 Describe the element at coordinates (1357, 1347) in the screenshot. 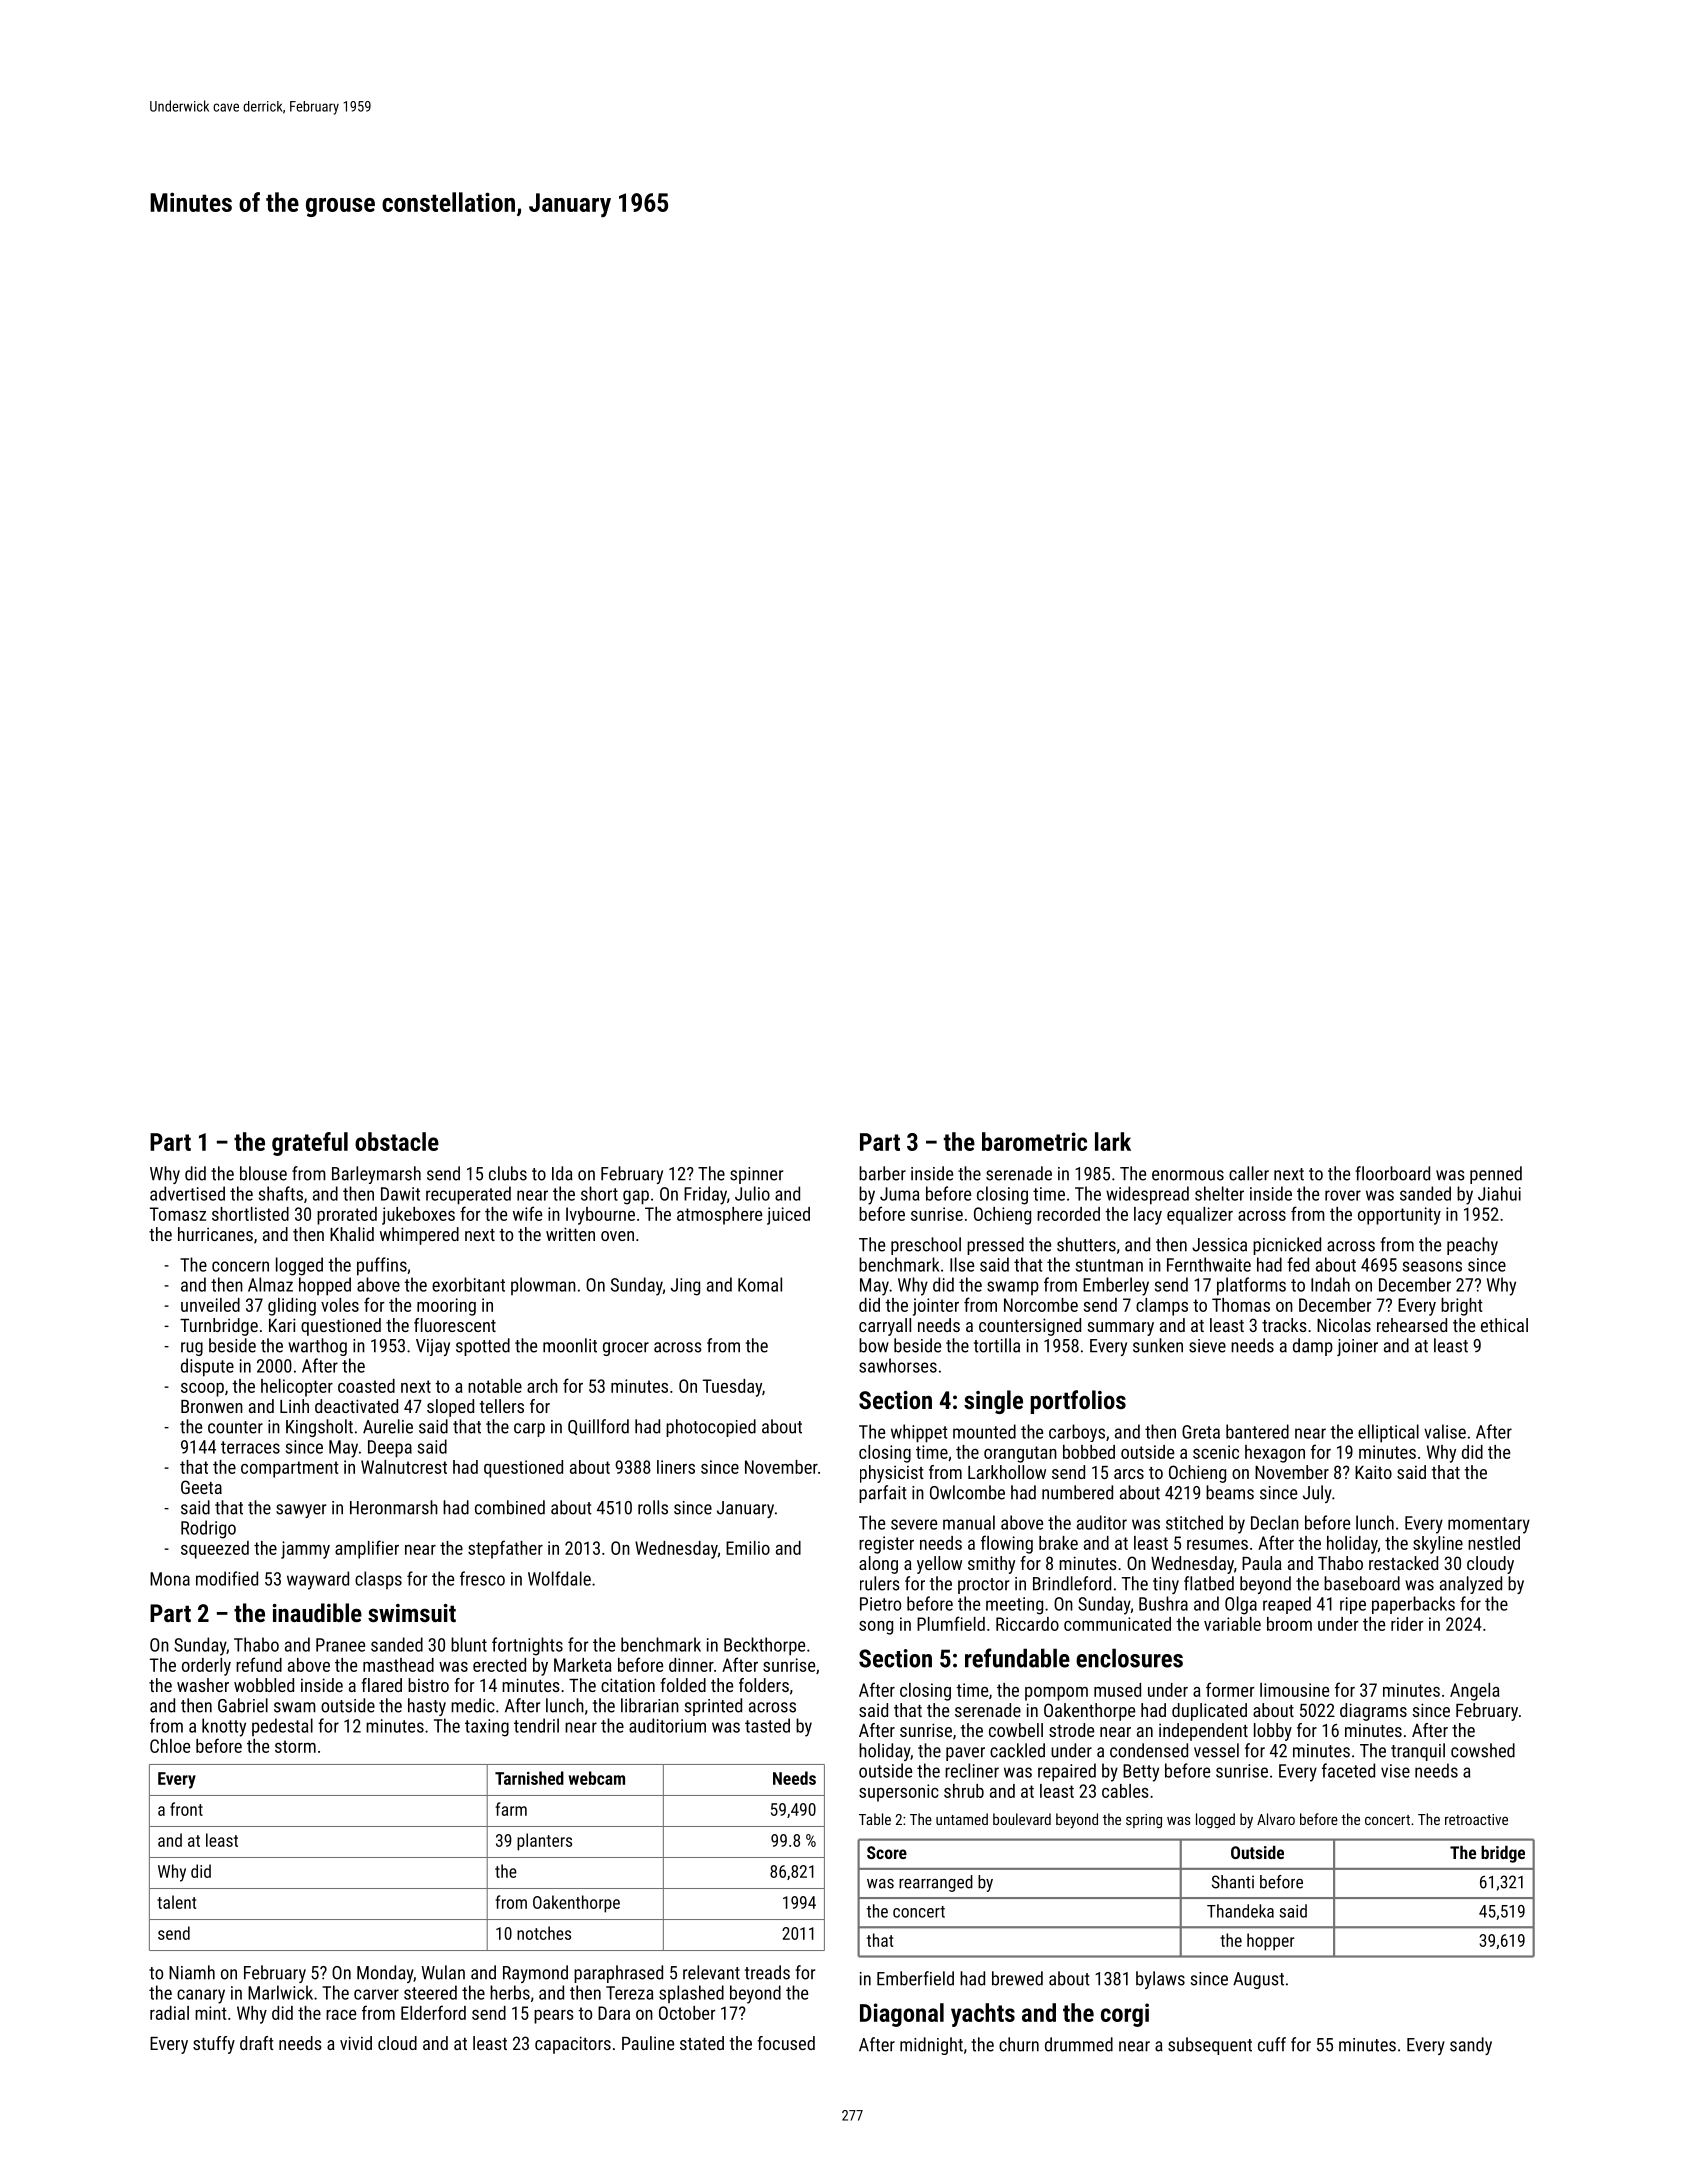

I see `joiner` at that location.
